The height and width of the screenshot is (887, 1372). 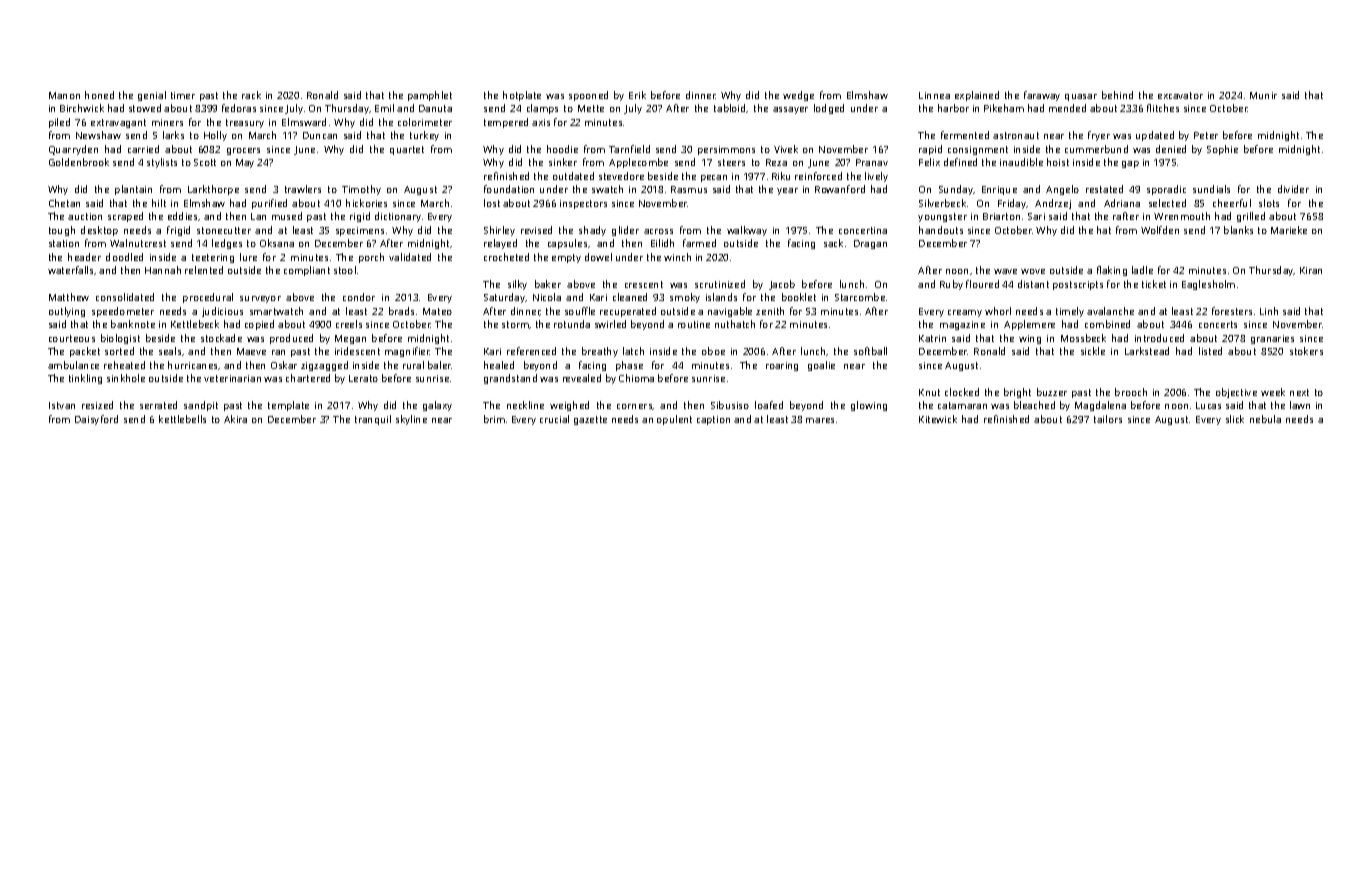 What do you see at coordinates (769, 405) in the screenshot?
I see `loafed` at bounding box center [769, 405].
